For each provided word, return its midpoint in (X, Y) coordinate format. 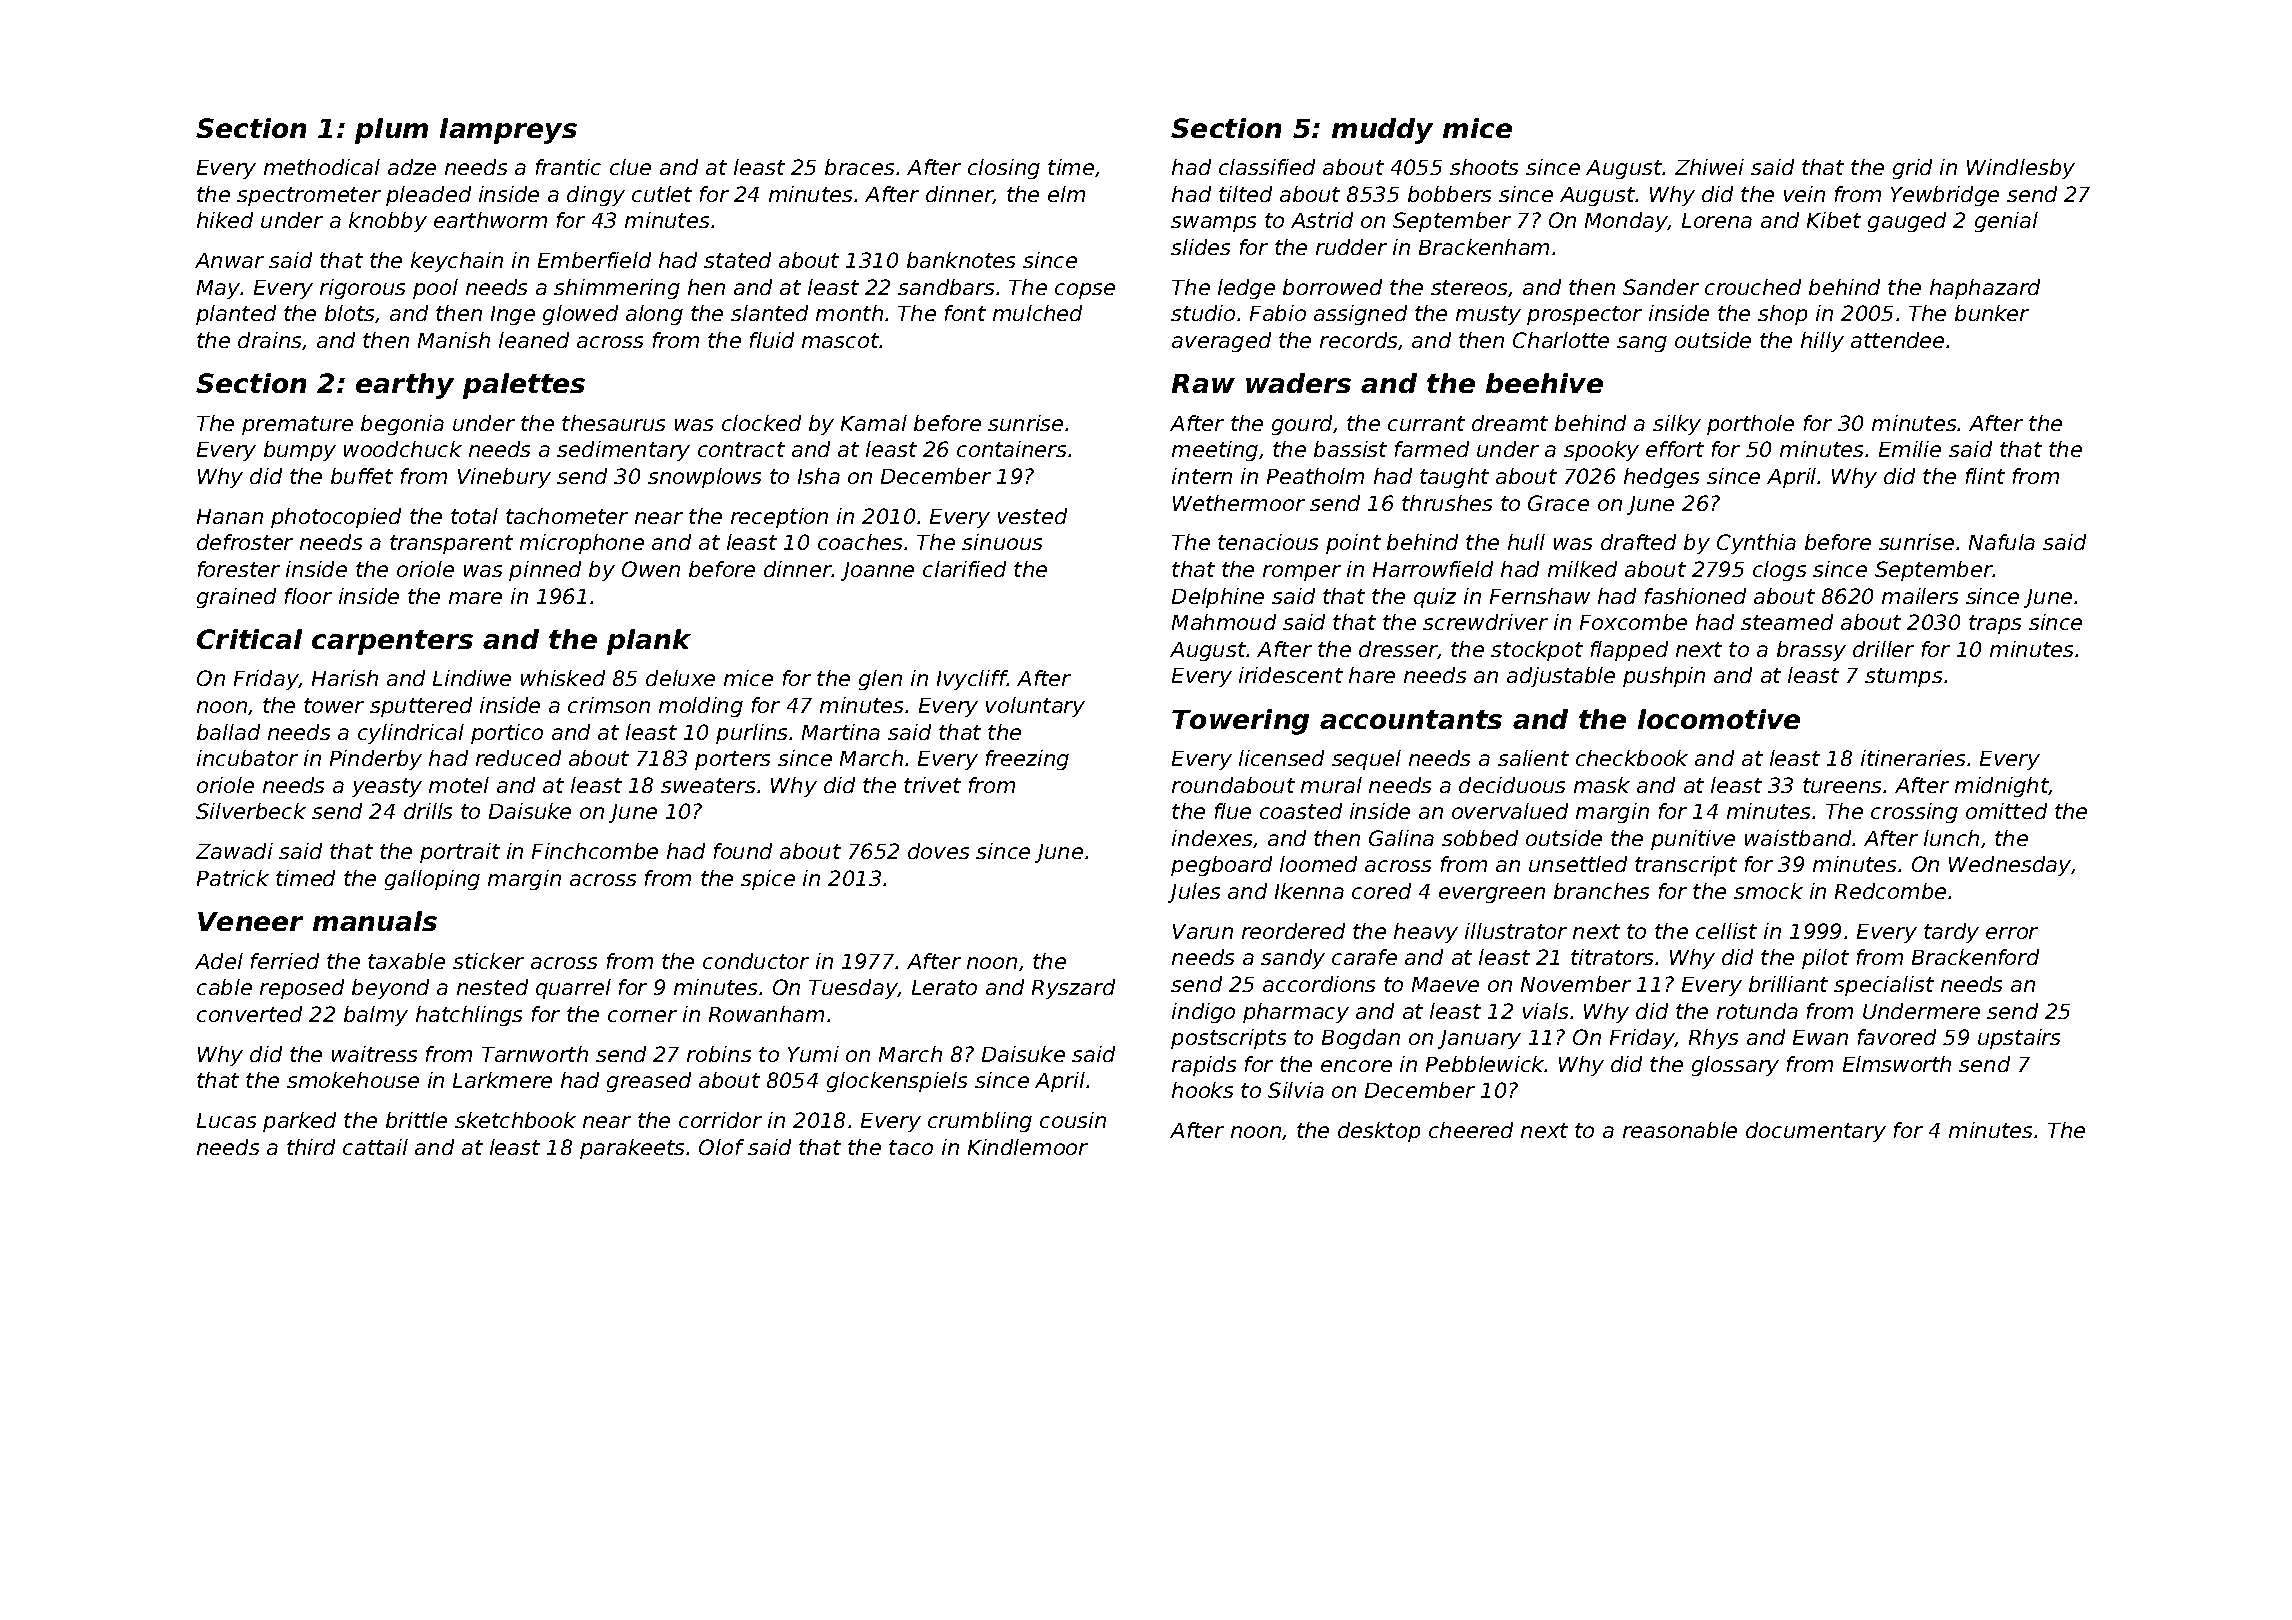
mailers (1920, 596)
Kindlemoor (1028, 1147)
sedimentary (623, 451)
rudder (1351, 247)
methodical (322, 167)
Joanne (877, 571)
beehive (1544, 383)
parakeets (632, 1149)
